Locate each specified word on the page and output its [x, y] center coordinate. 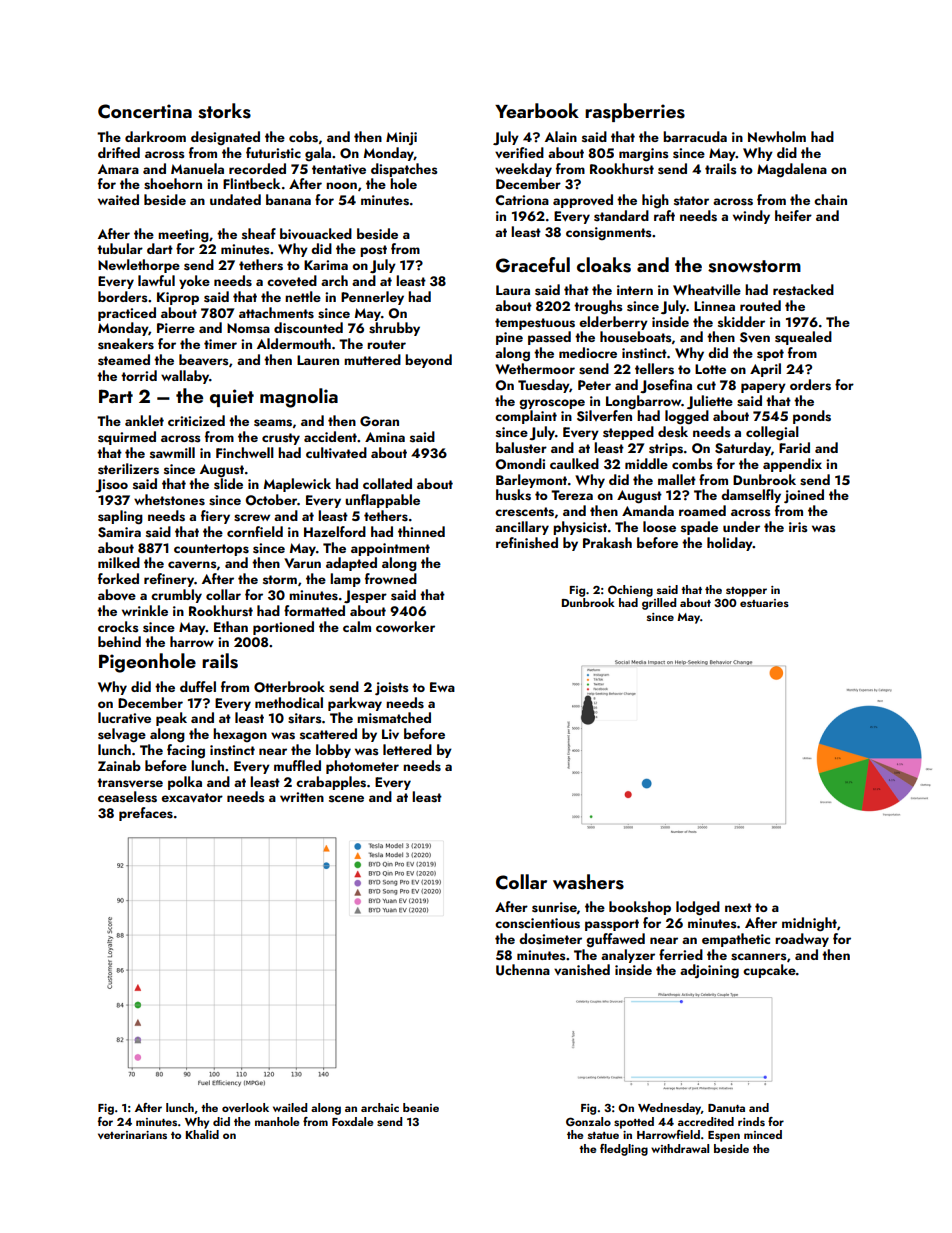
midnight [809, 924]
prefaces [146, 814]
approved [583, 201]
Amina [385, 437]
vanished [582, 970]
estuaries [764, 603]
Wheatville [707, 289]
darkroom [155, 136]
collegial [772, 433]
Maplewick [297, 485]
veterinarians [132, 1135]
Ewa [442, 687]
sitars [305, 718]
